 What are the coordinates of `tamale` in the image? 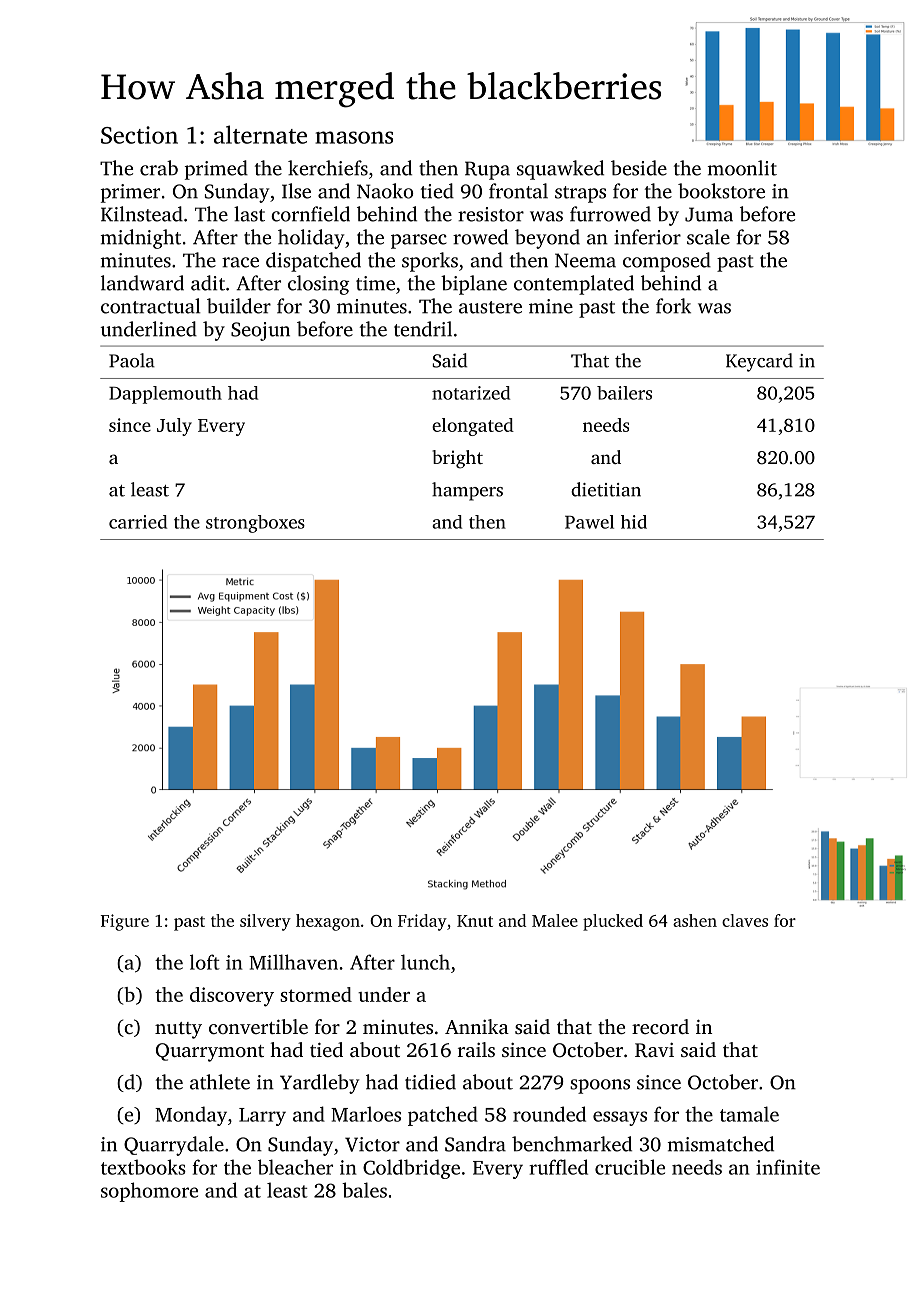 It's located at (749, 1114).
